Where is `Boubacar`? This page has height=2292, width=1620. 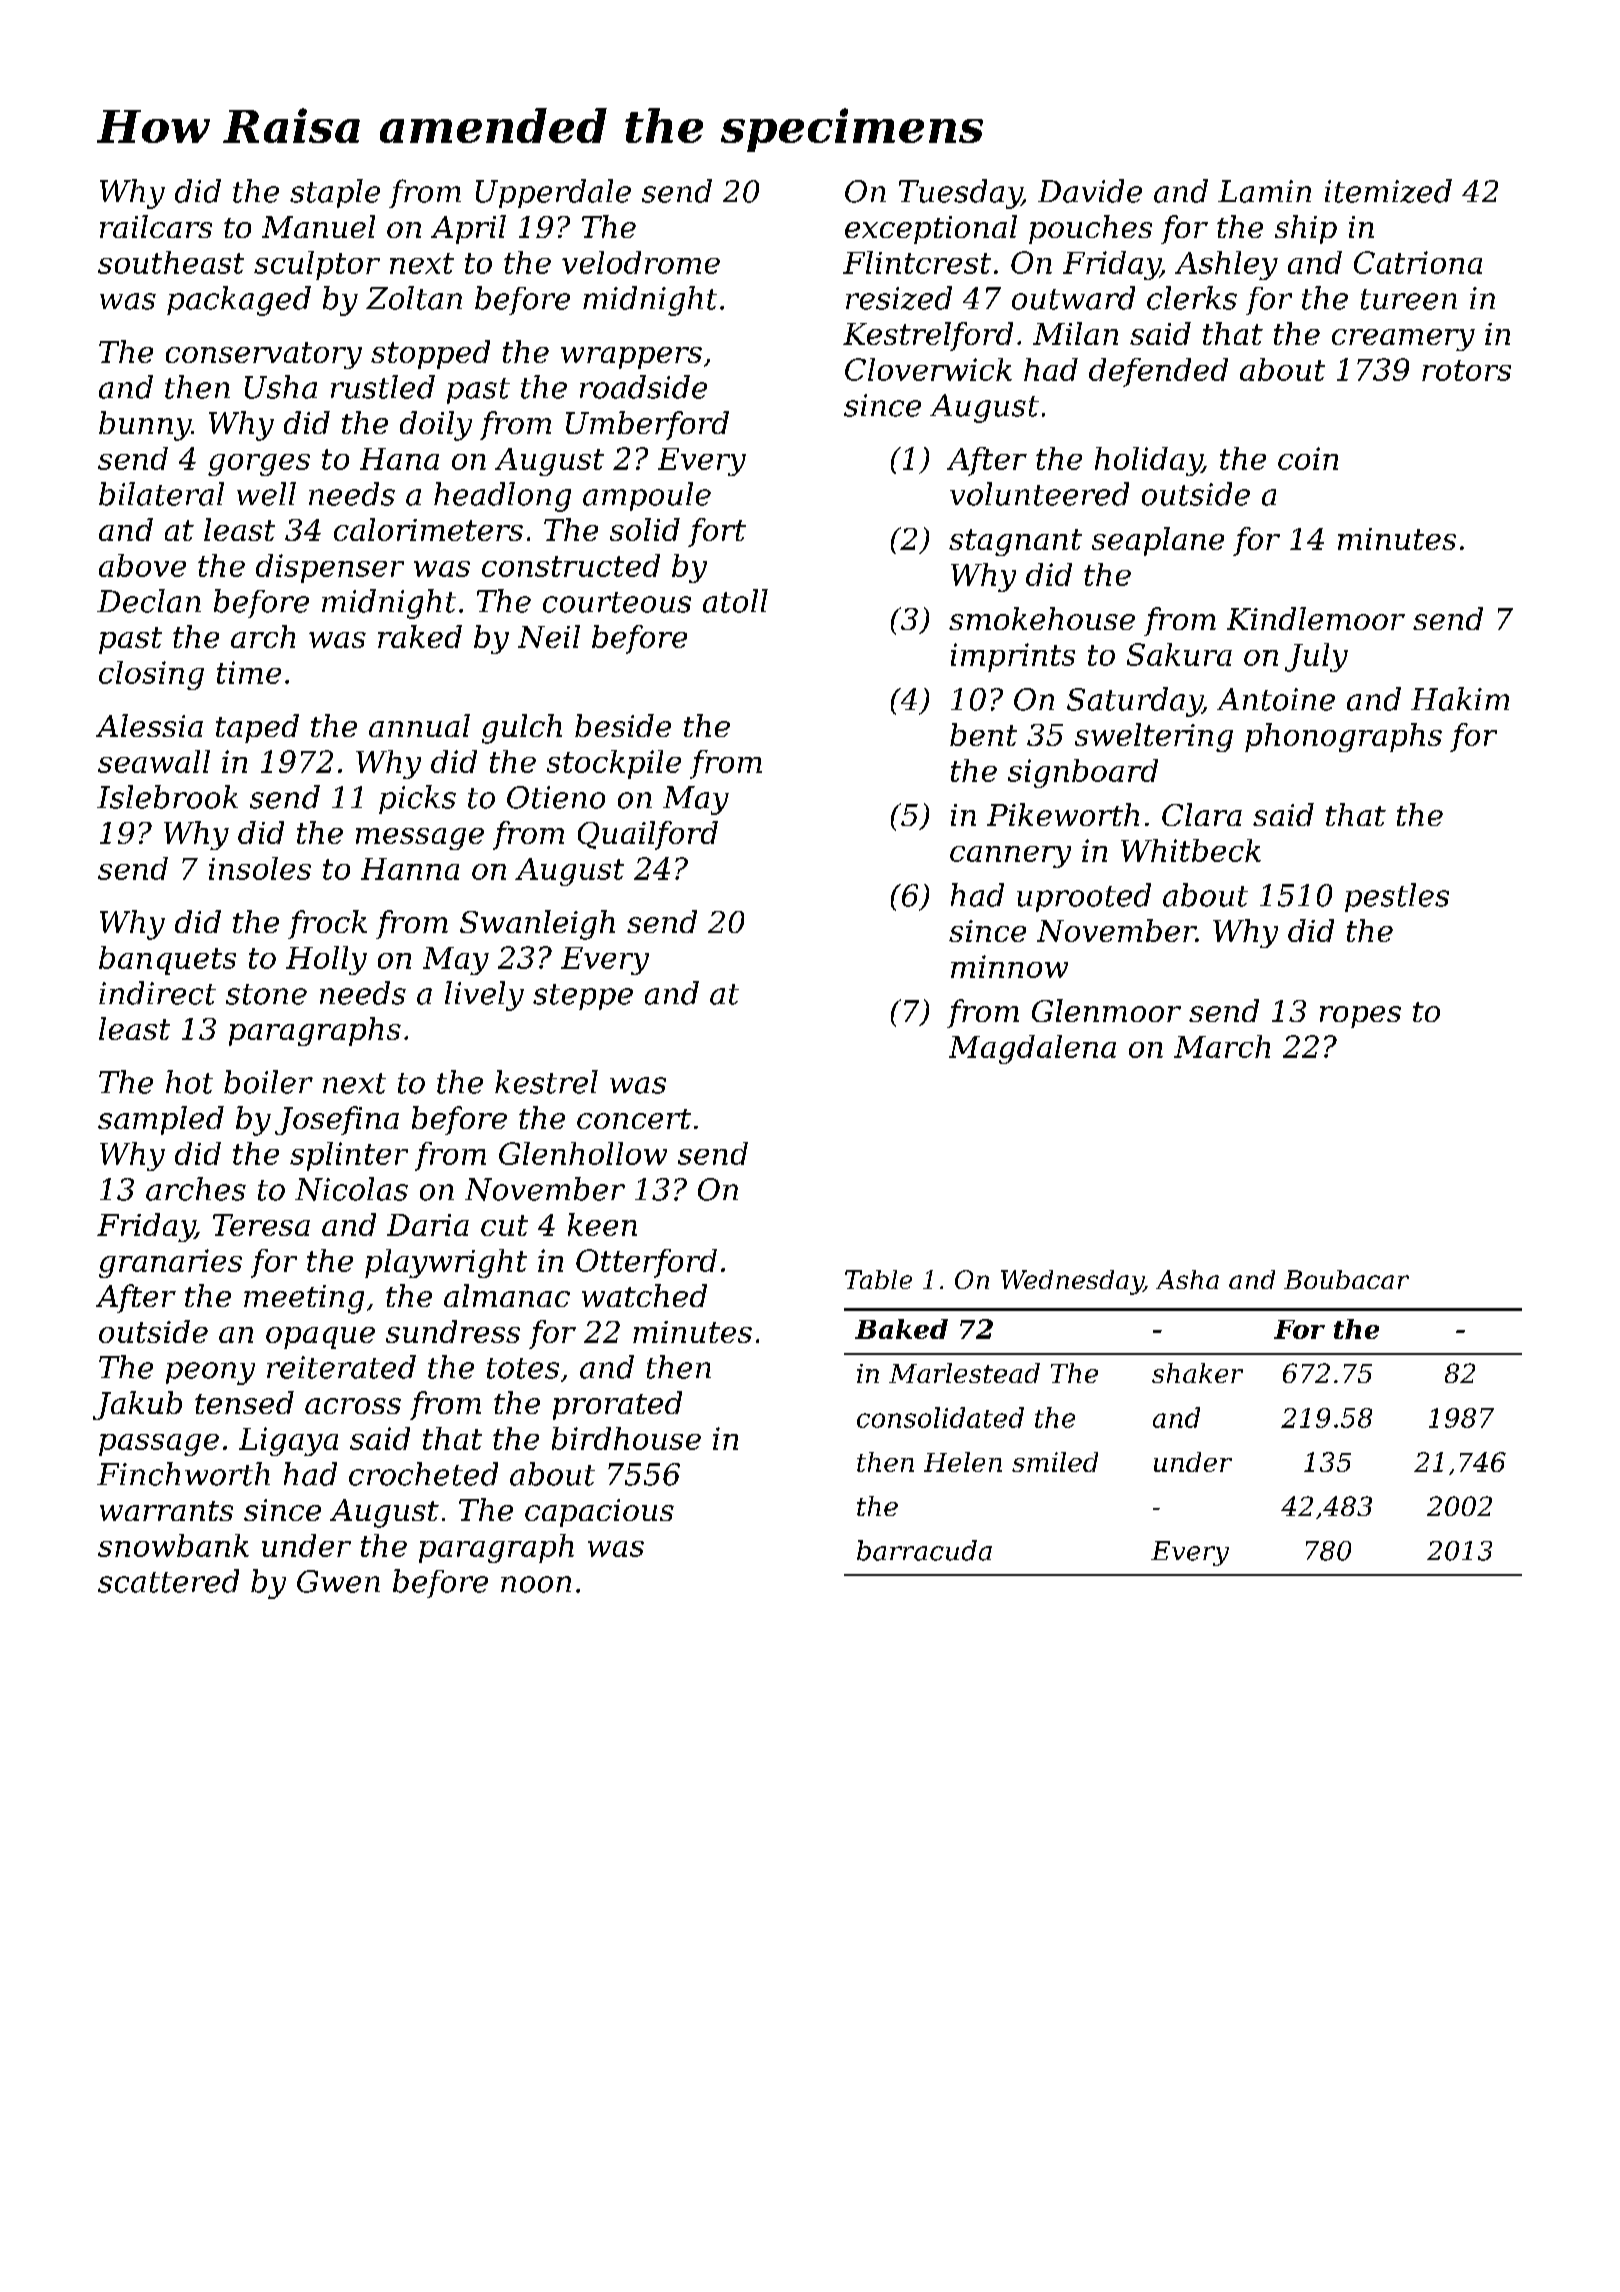 Boubacar is located at coordinates (1346, 1279).
